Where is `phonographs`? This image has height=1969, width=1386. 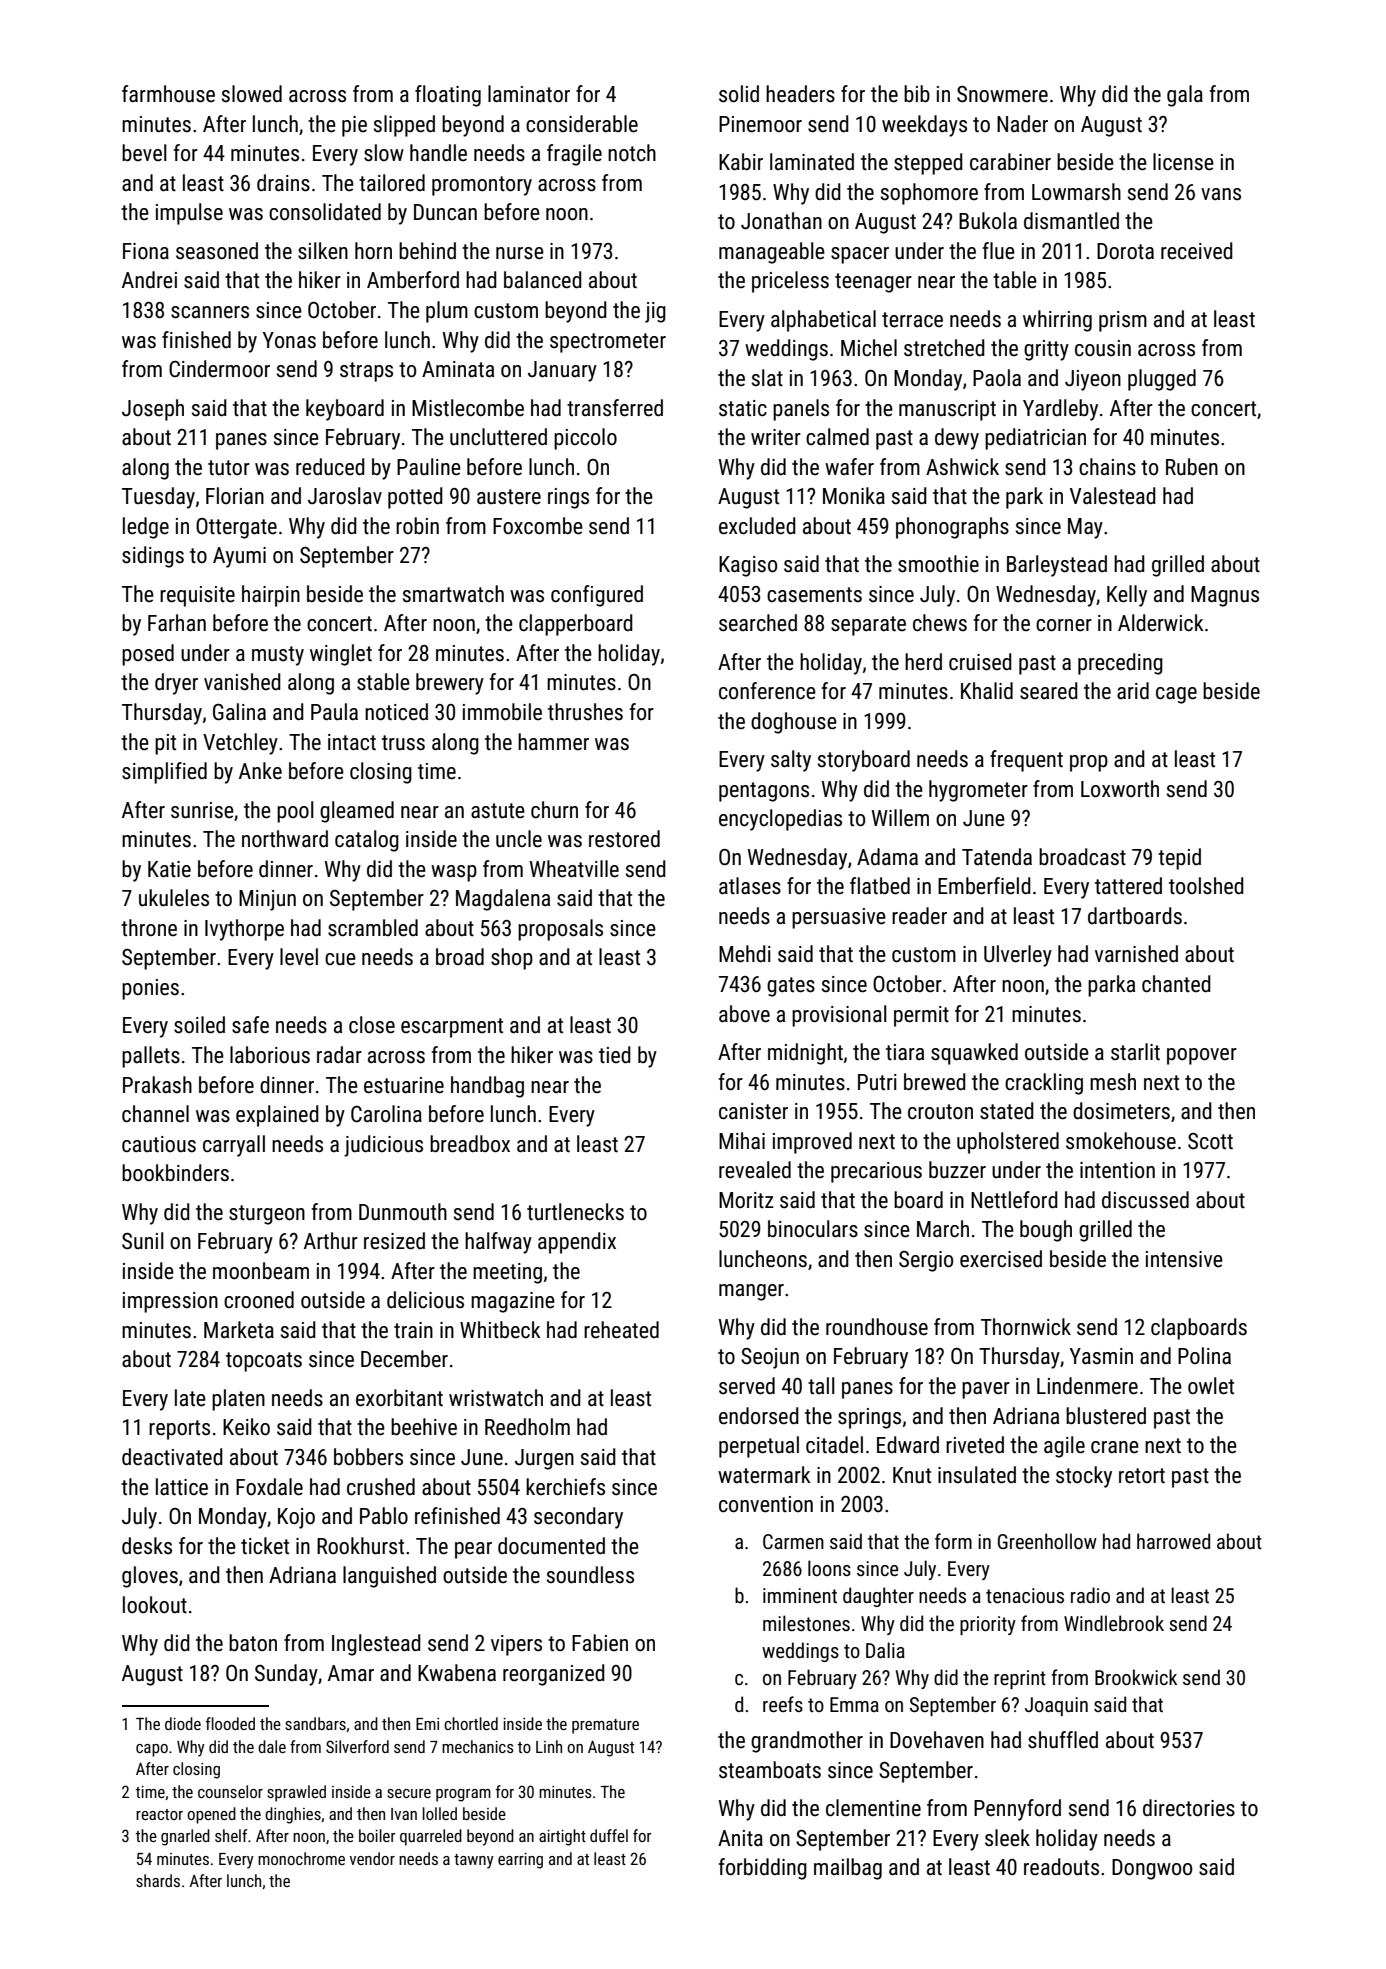 phonographs is located at coordinates (952, 528).
